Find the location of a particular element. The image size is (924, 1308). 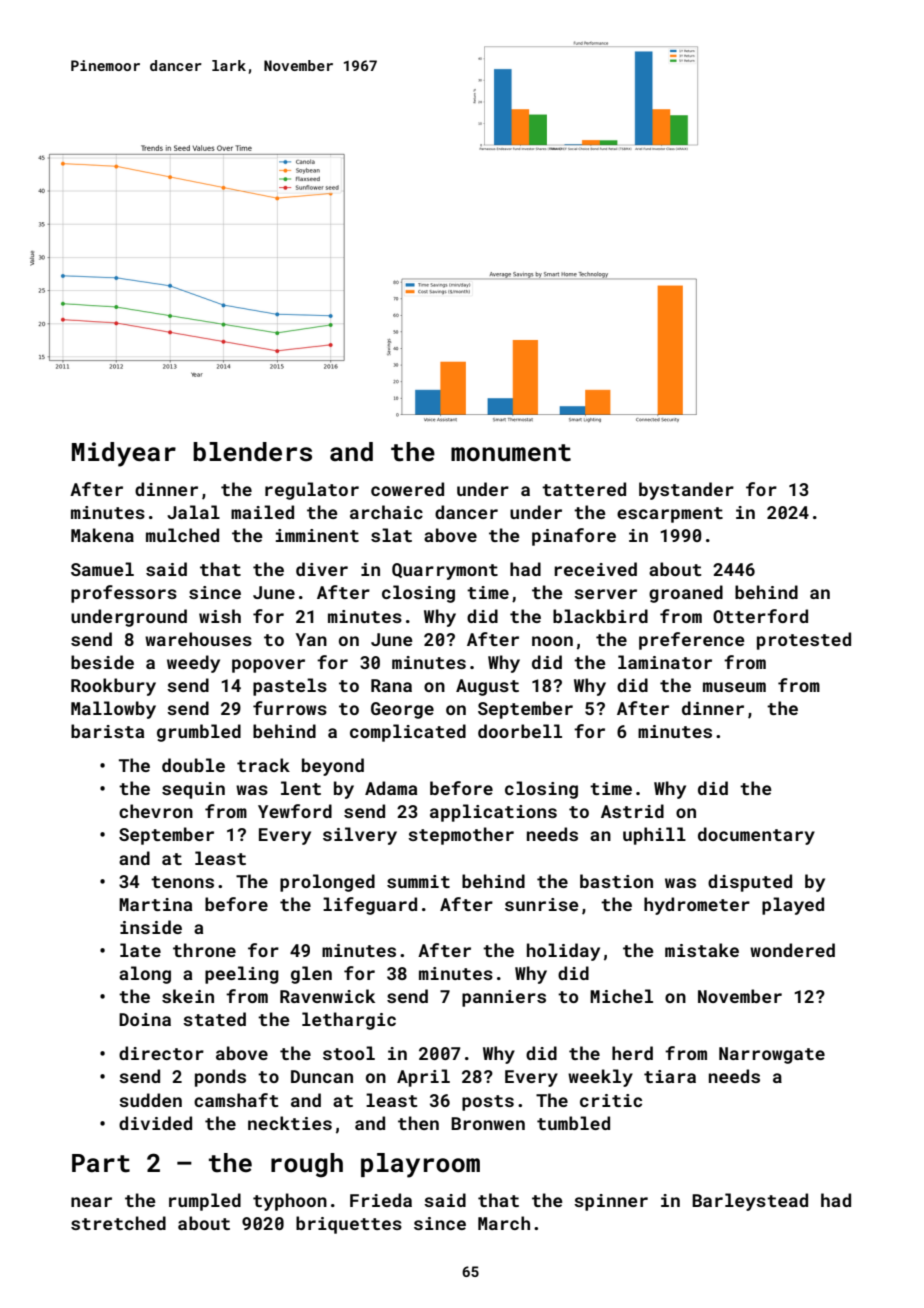

Michel is located at coordinates (621, 996).
